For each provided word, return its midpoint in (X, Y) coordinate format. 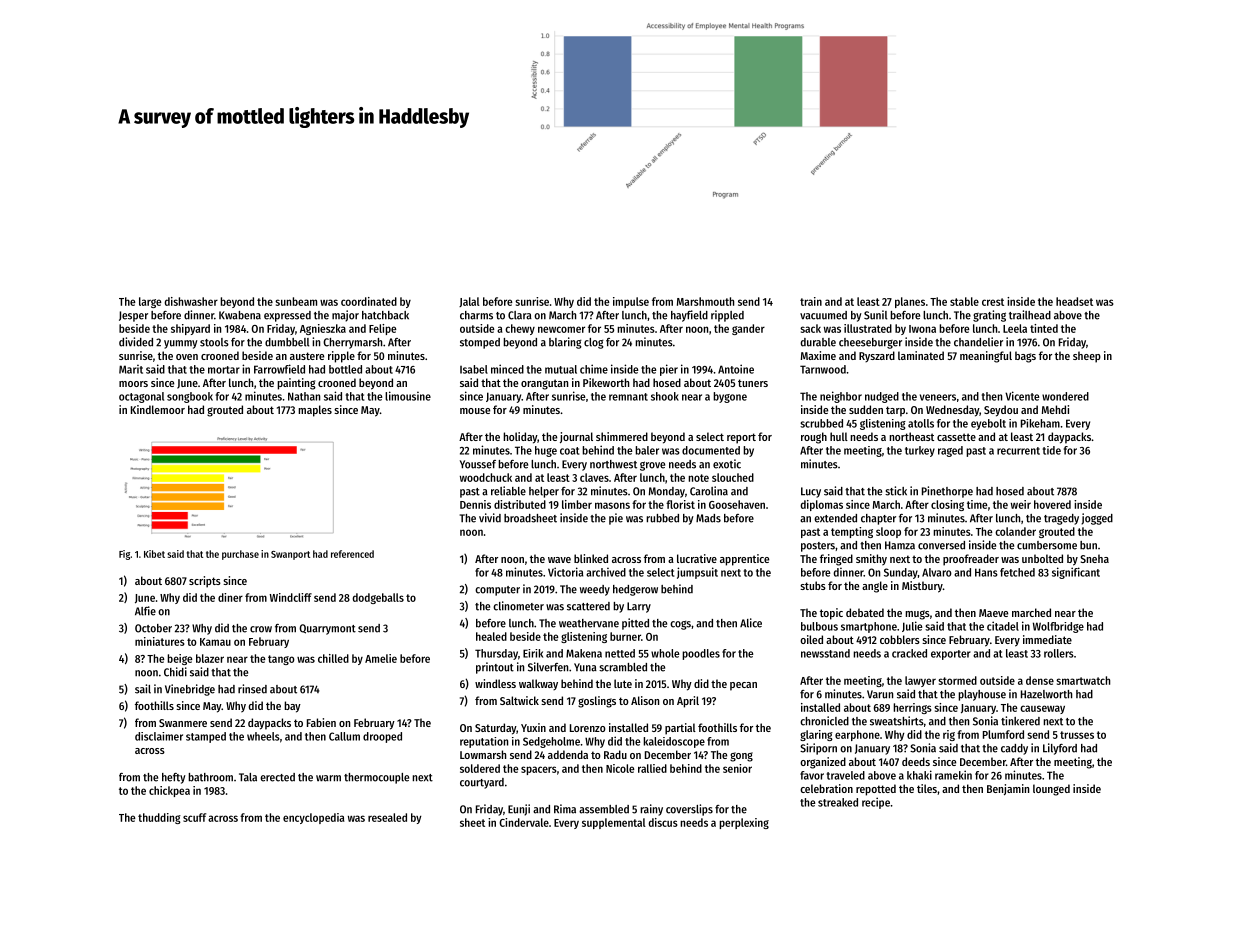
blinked (591, 558)
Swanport (290, 555)
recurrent (1018, 451)
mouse (475, 411)
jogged (1097, 519)
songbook (190, 397)
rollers (1059, 653)
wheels (263, 736)
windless (495, 683)
